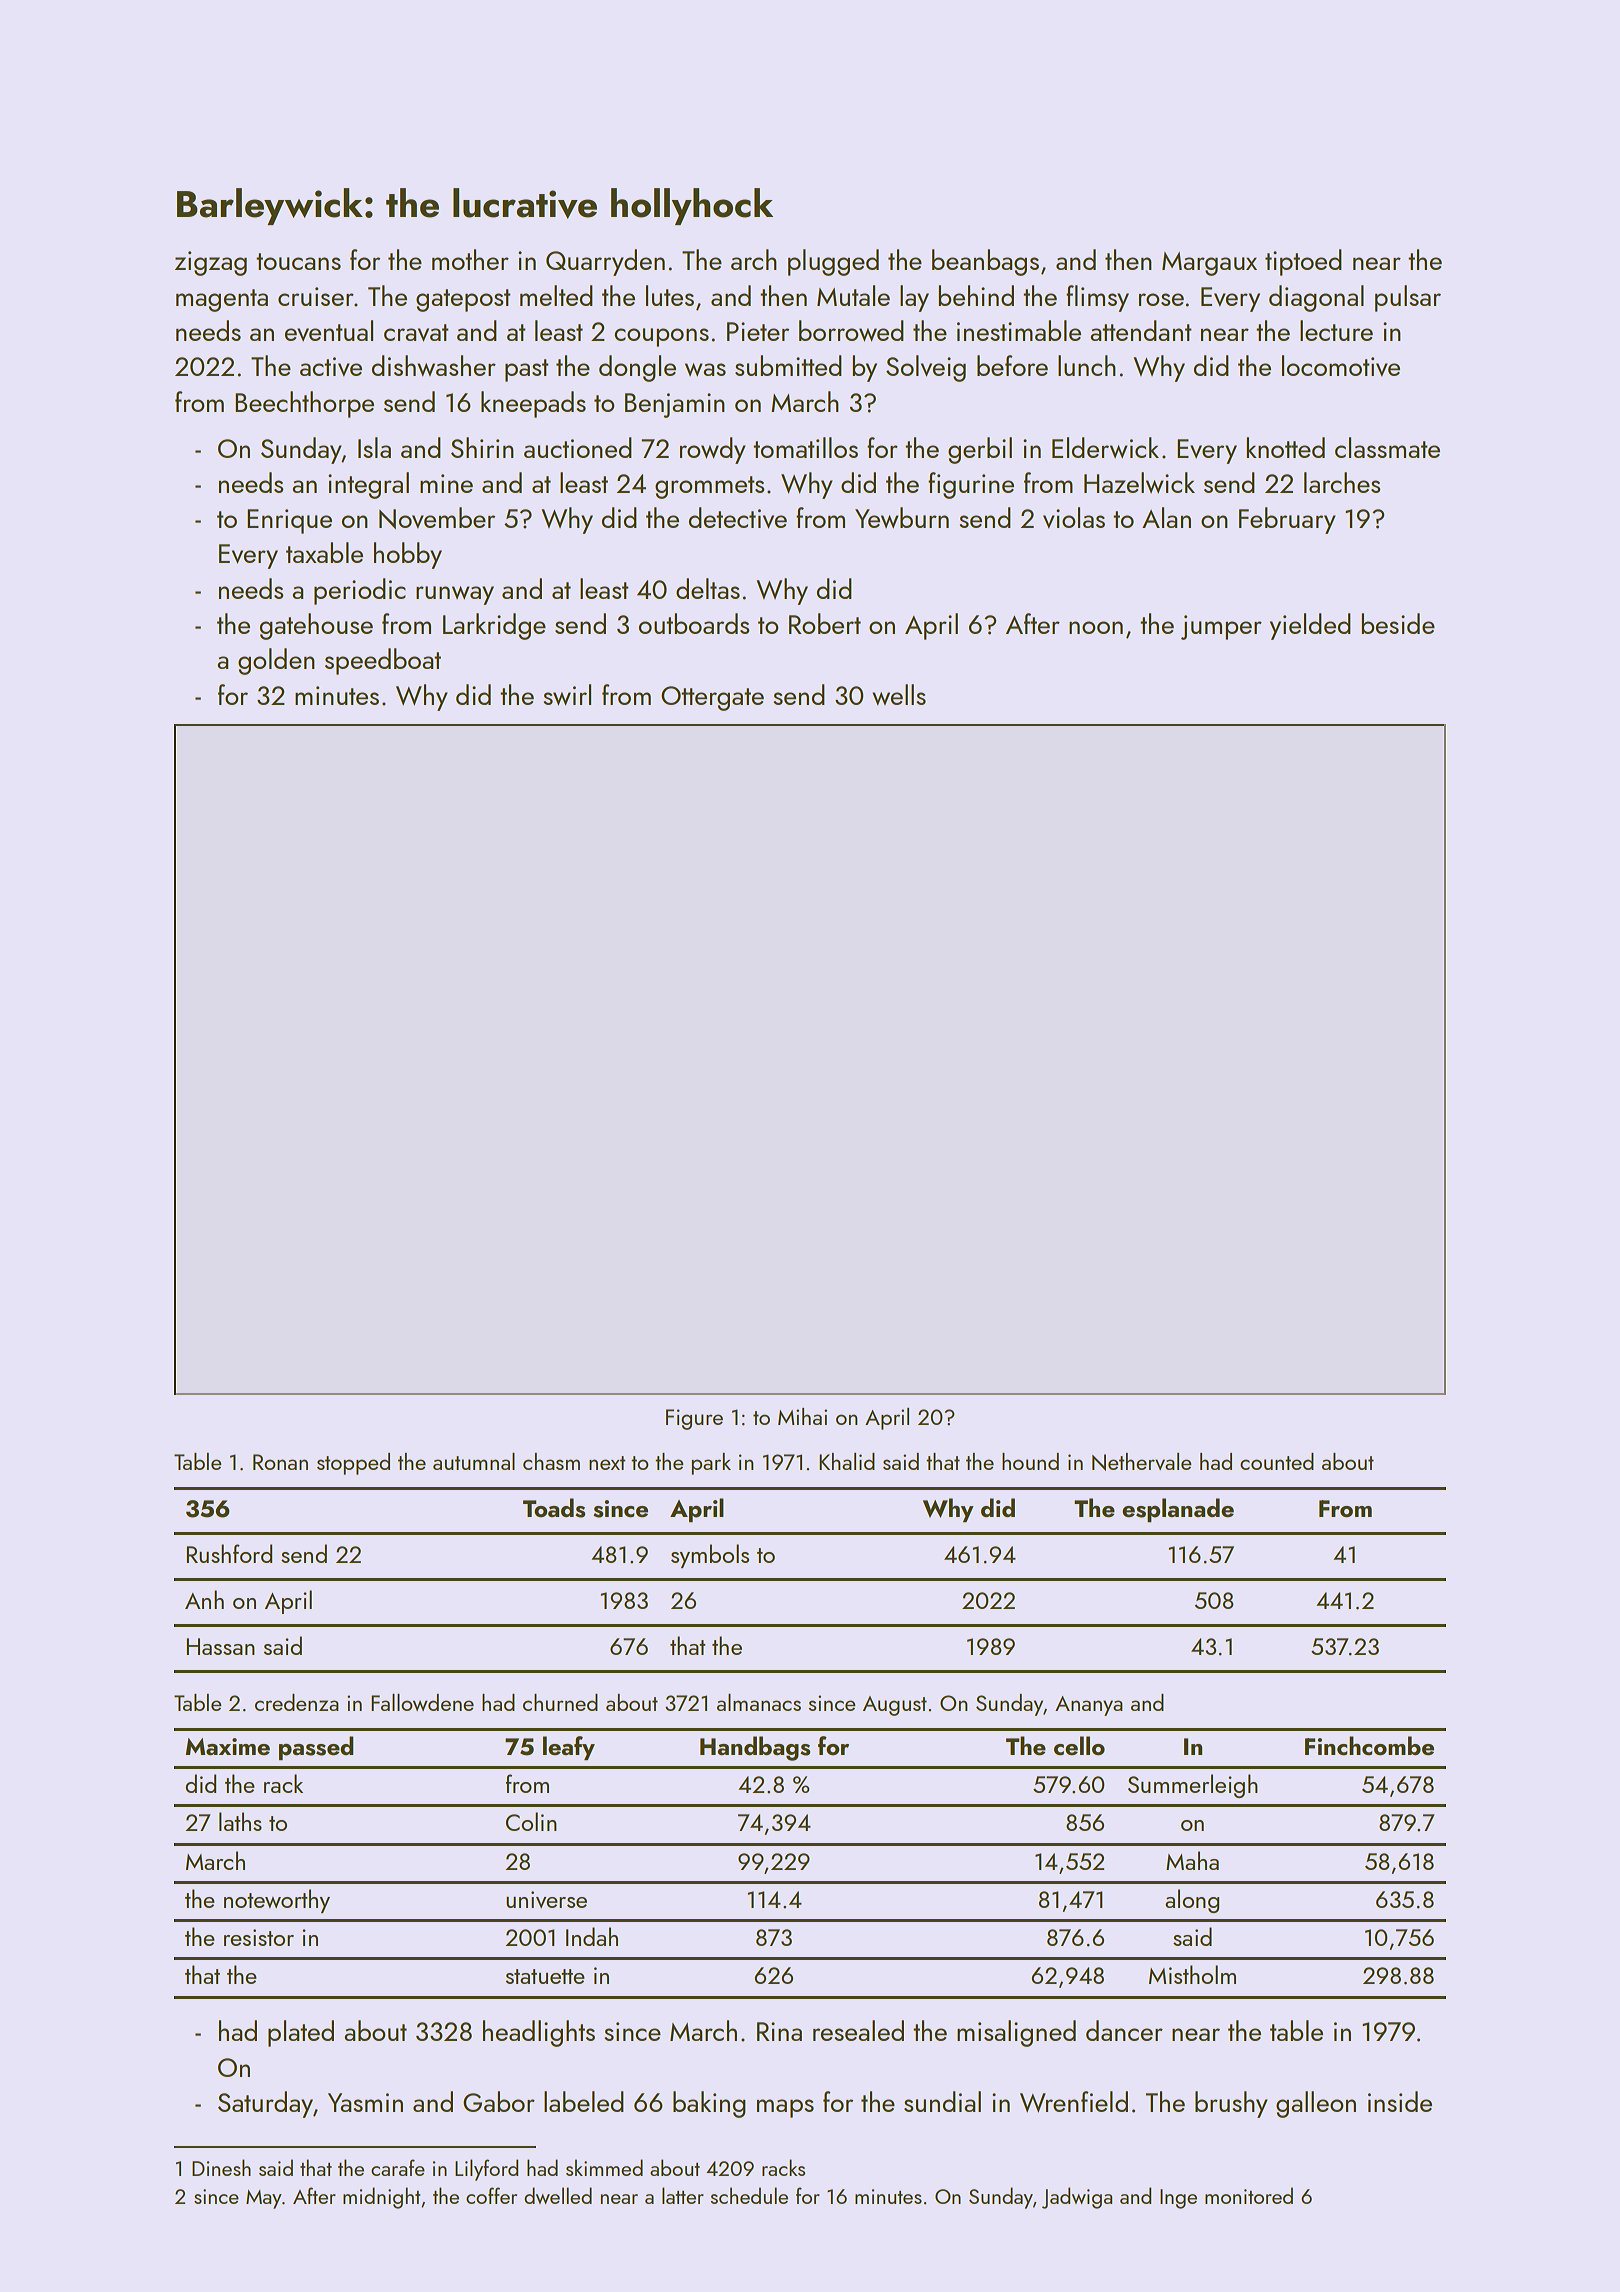  Describe the element at coordinates (899, 694) in the screenshot. I see `wells` at that location.
